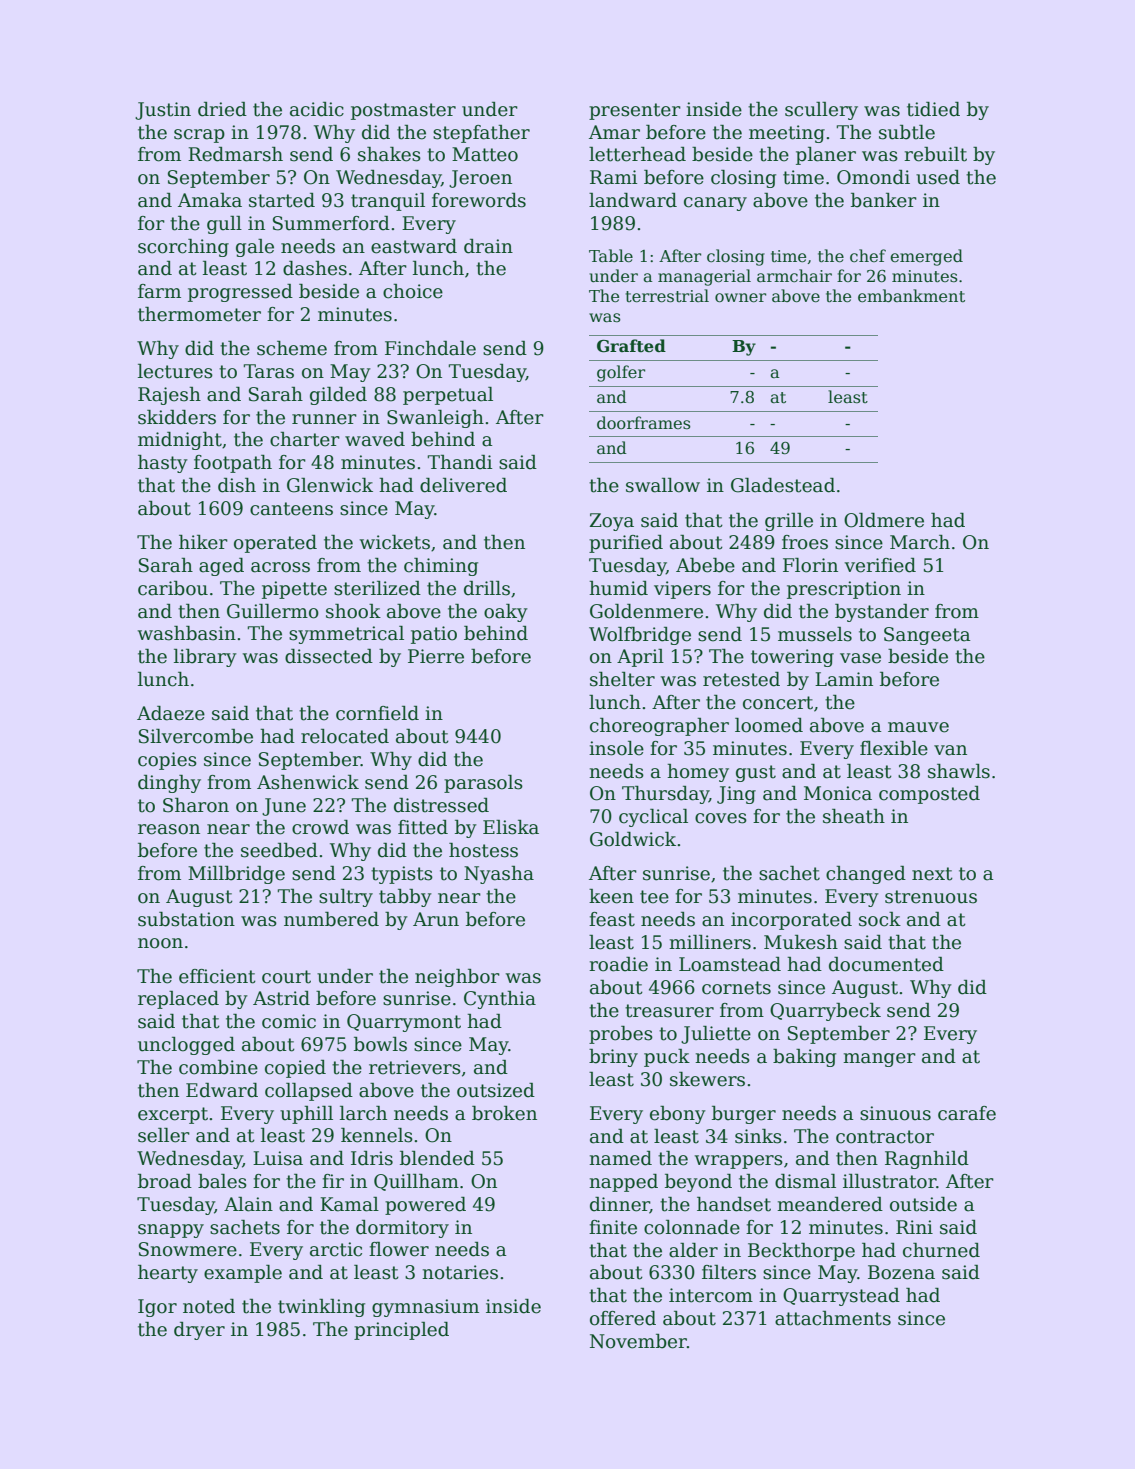  What do you see at coordinates (403, 111) in the document?
I see `postmaster` at bounding box center [403, 111].
